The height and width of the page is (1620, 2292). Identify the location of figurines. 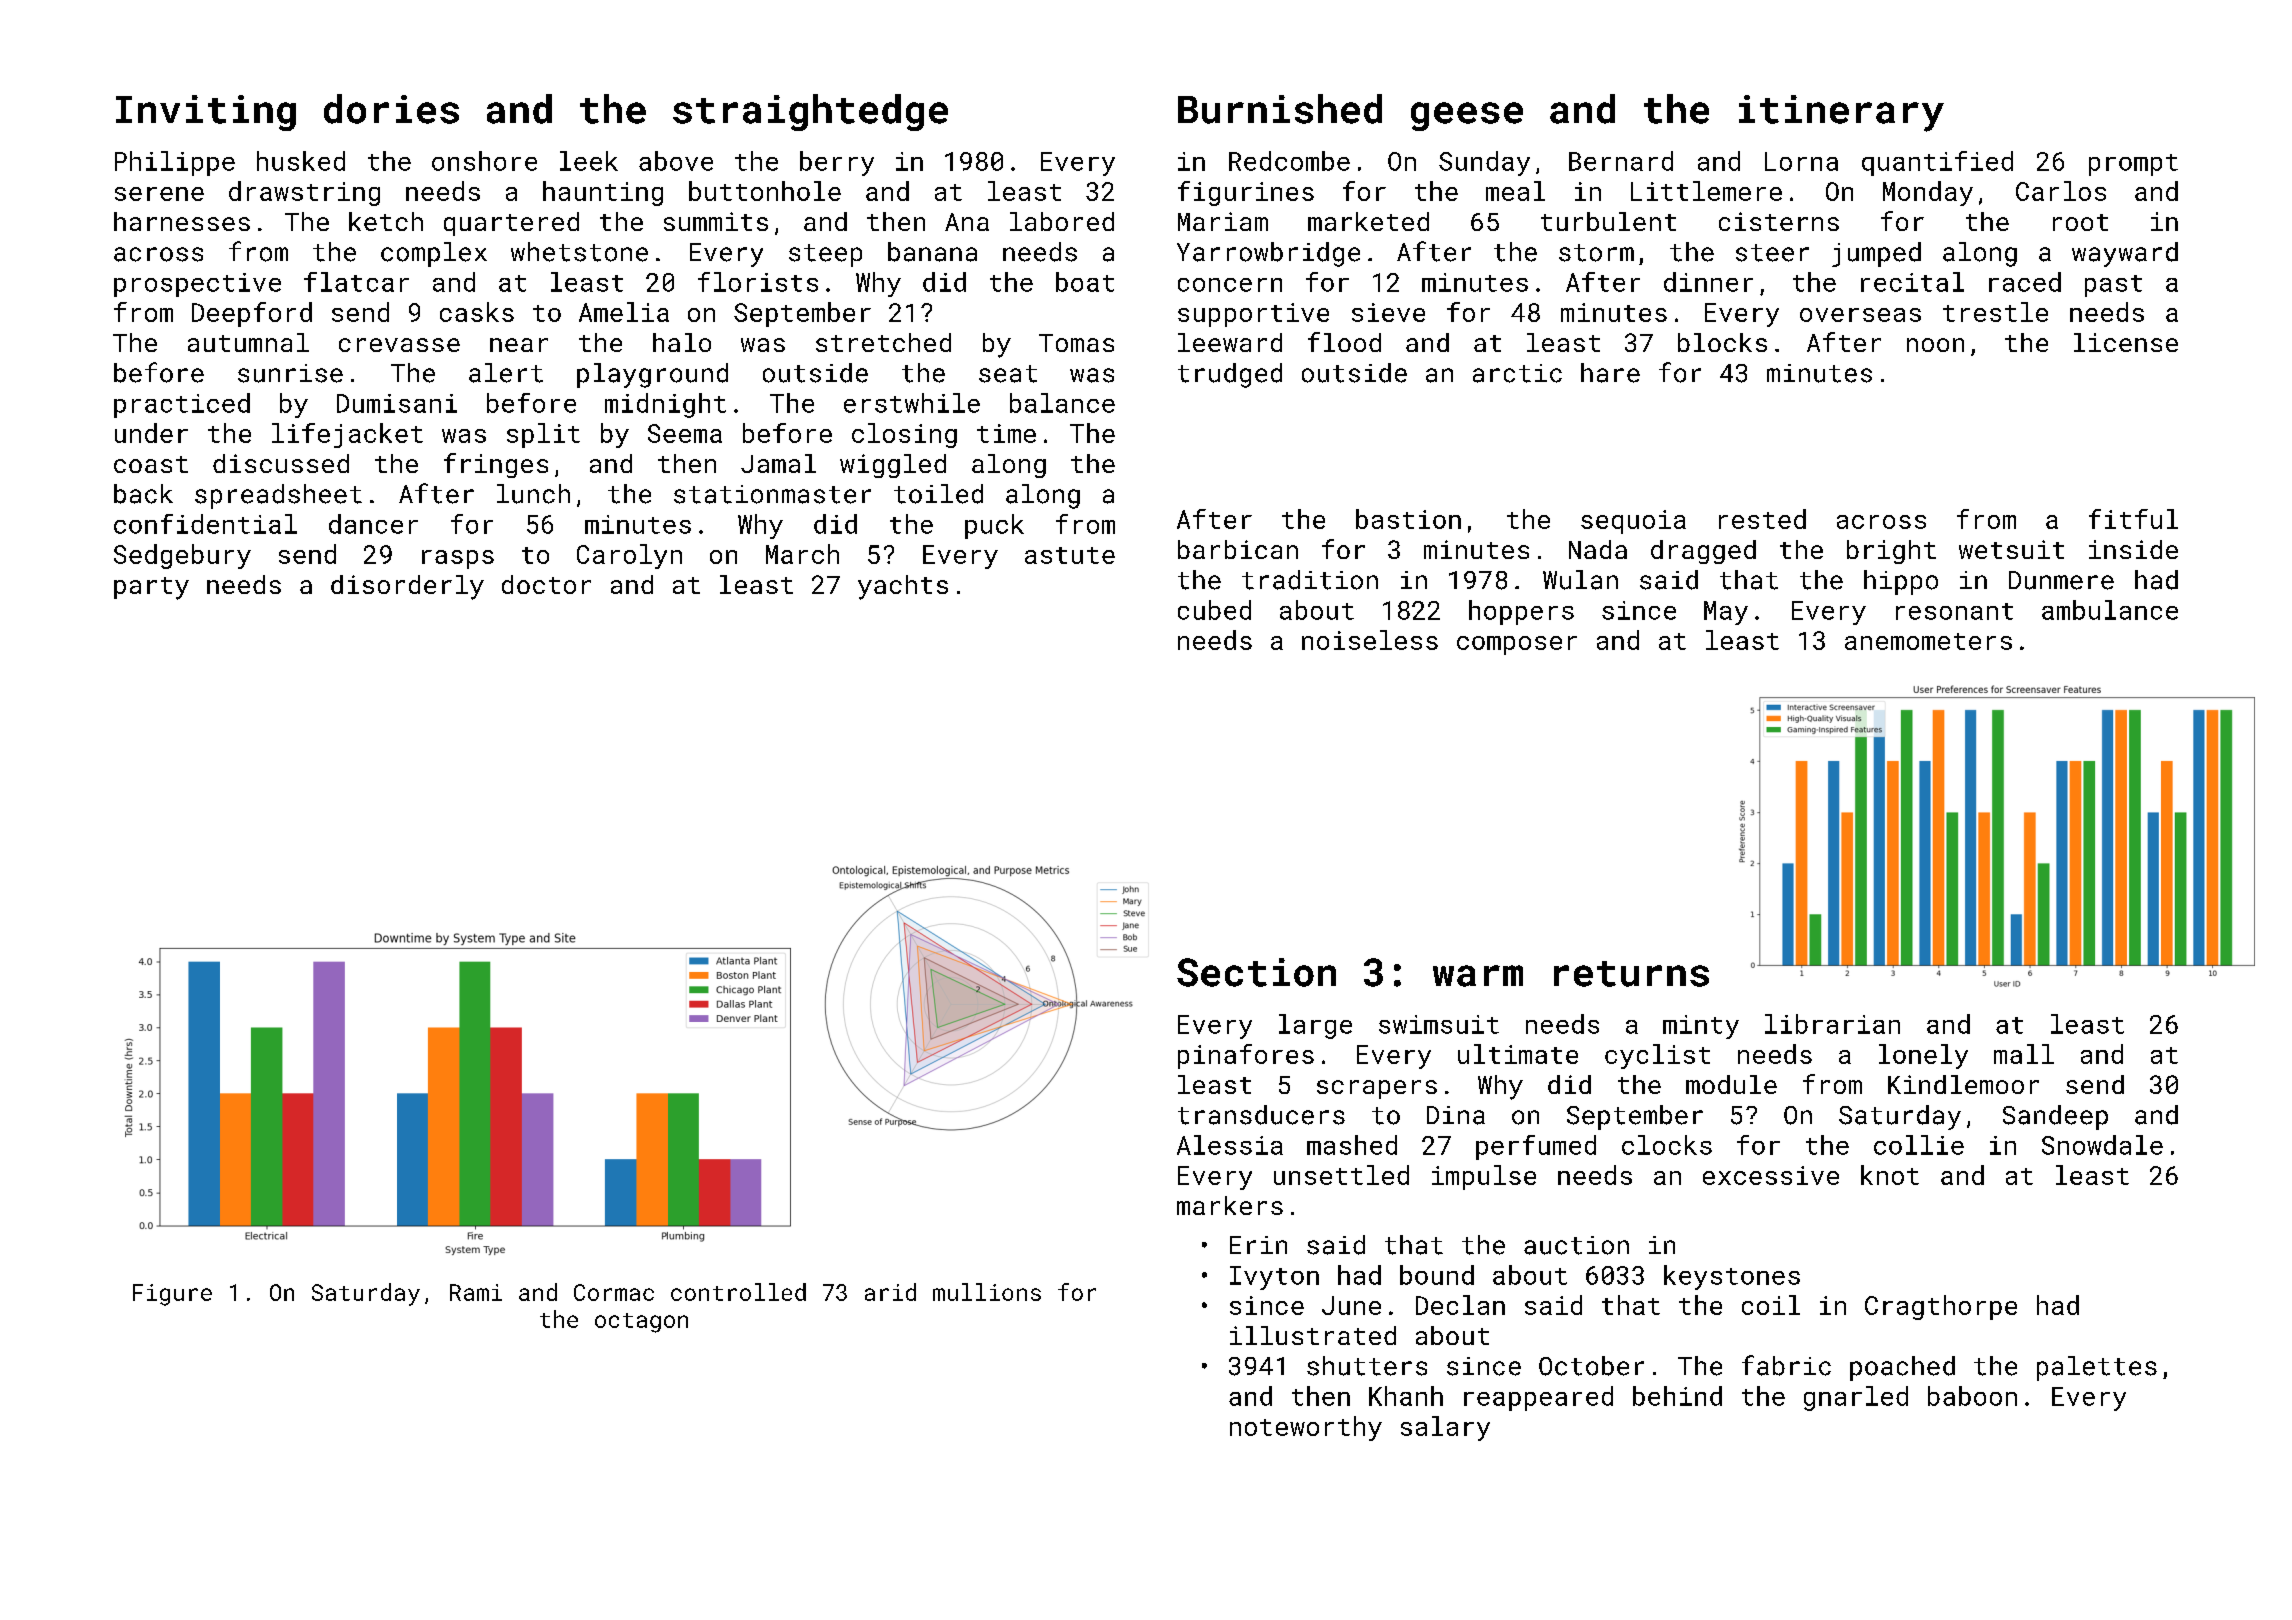
(1246, 193).
